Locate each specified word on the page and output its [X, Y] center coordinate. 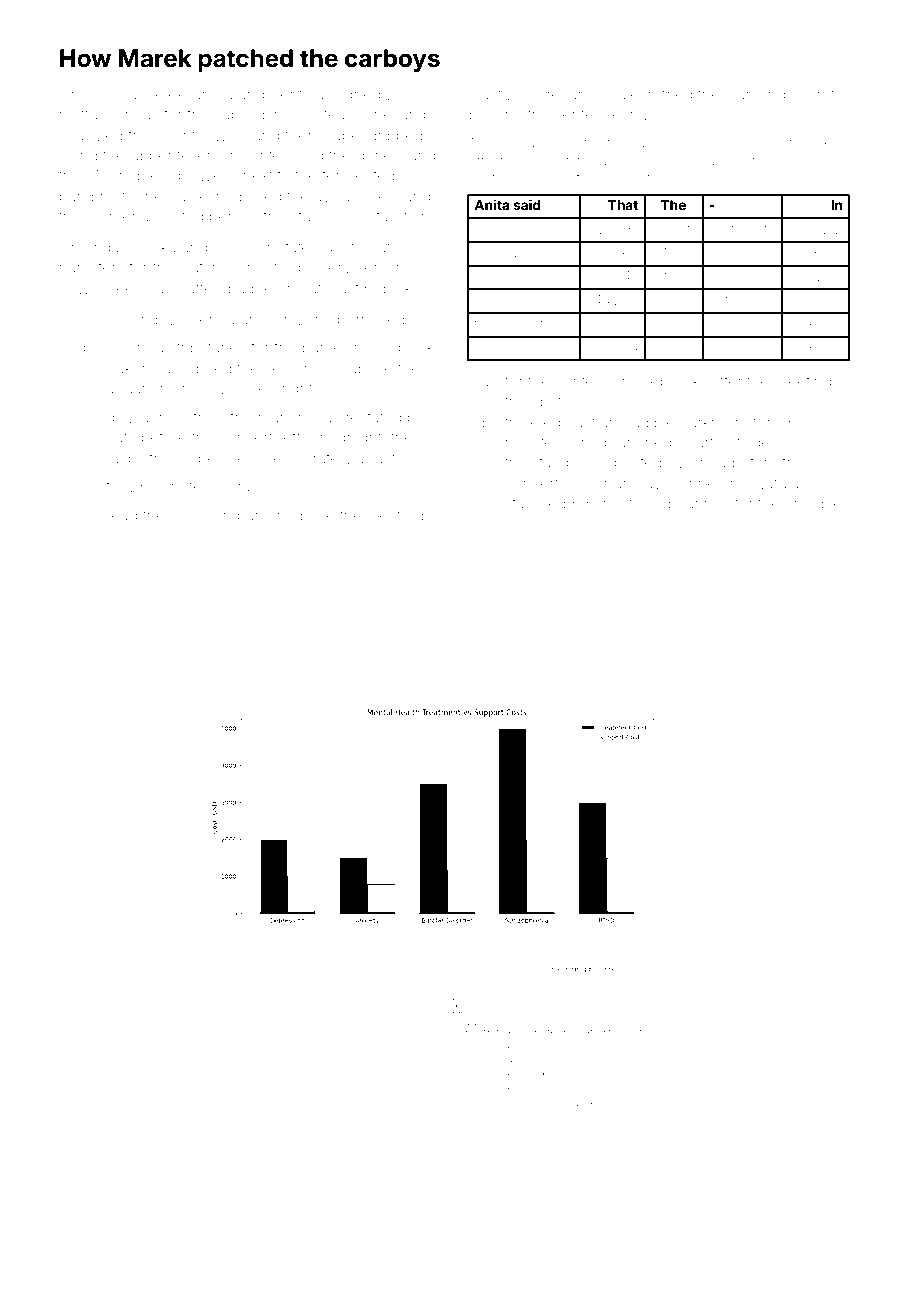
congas [132, 117]
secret [813, 94]
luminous [139, 347]
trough [728, 277]
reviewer [501, 277]
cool [184, 515]
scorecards [560, 94]
